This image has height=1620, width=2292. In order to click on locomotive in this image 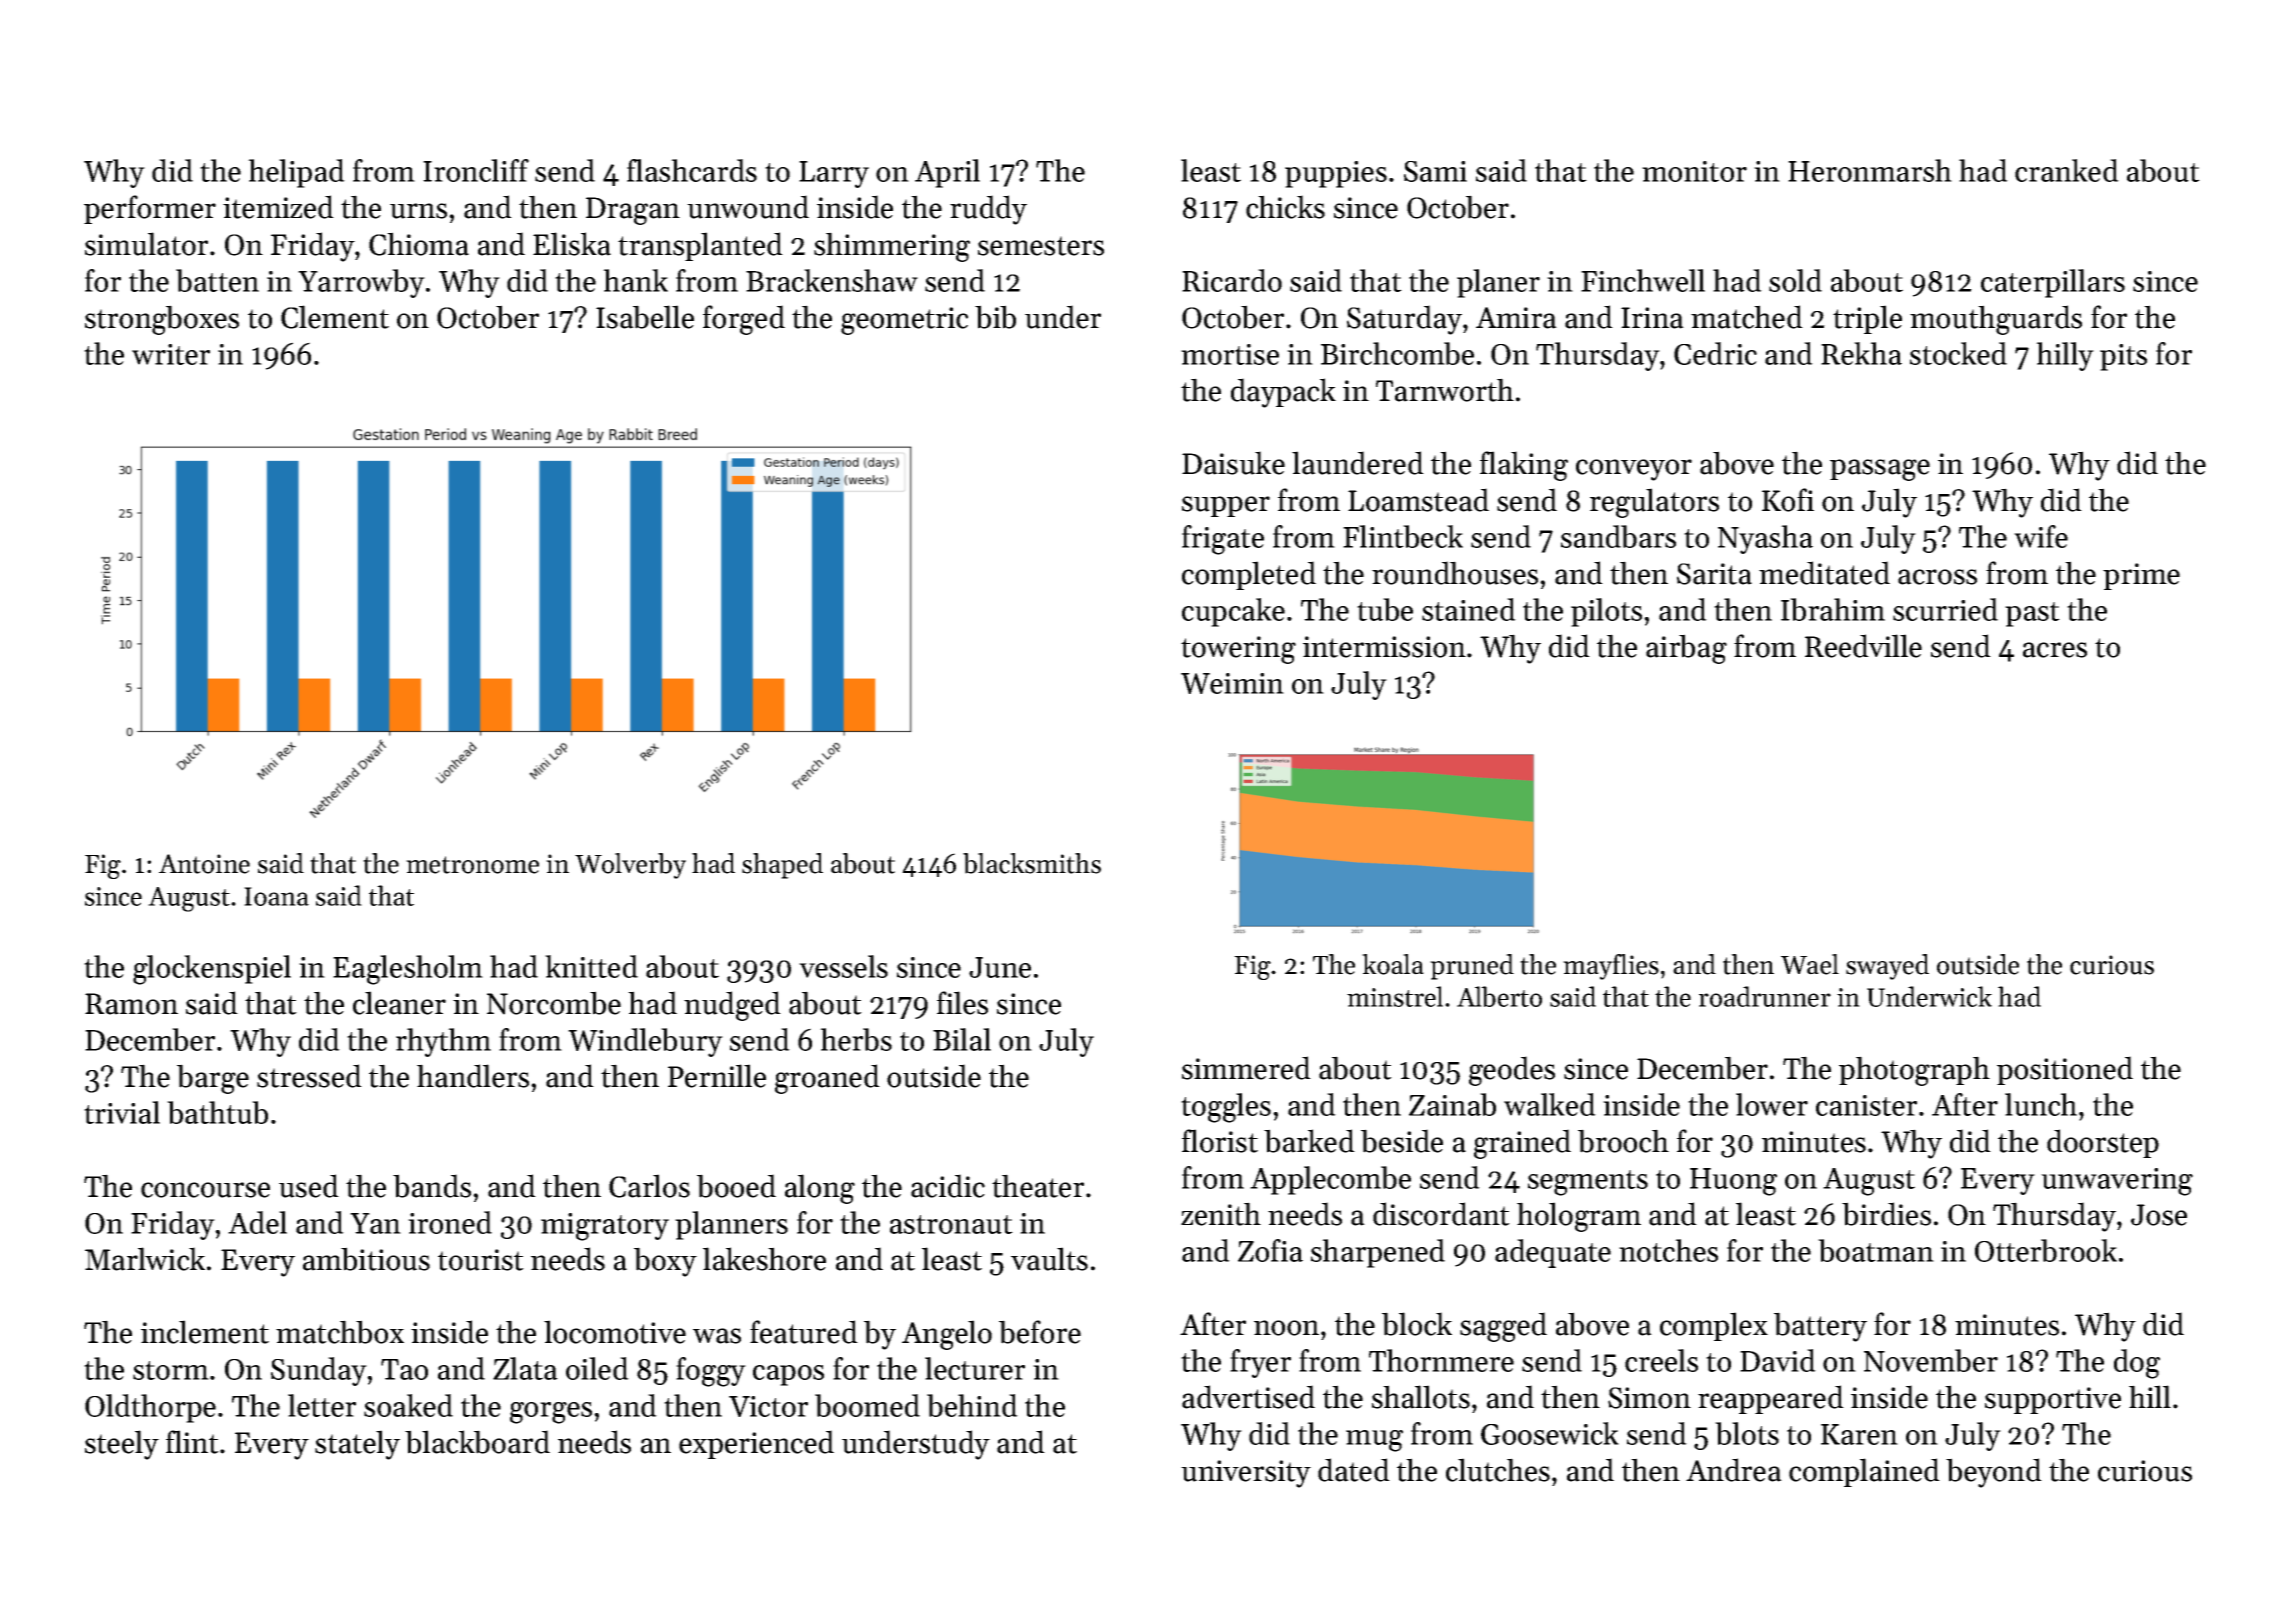, I will do `click(615, 1332)`.
